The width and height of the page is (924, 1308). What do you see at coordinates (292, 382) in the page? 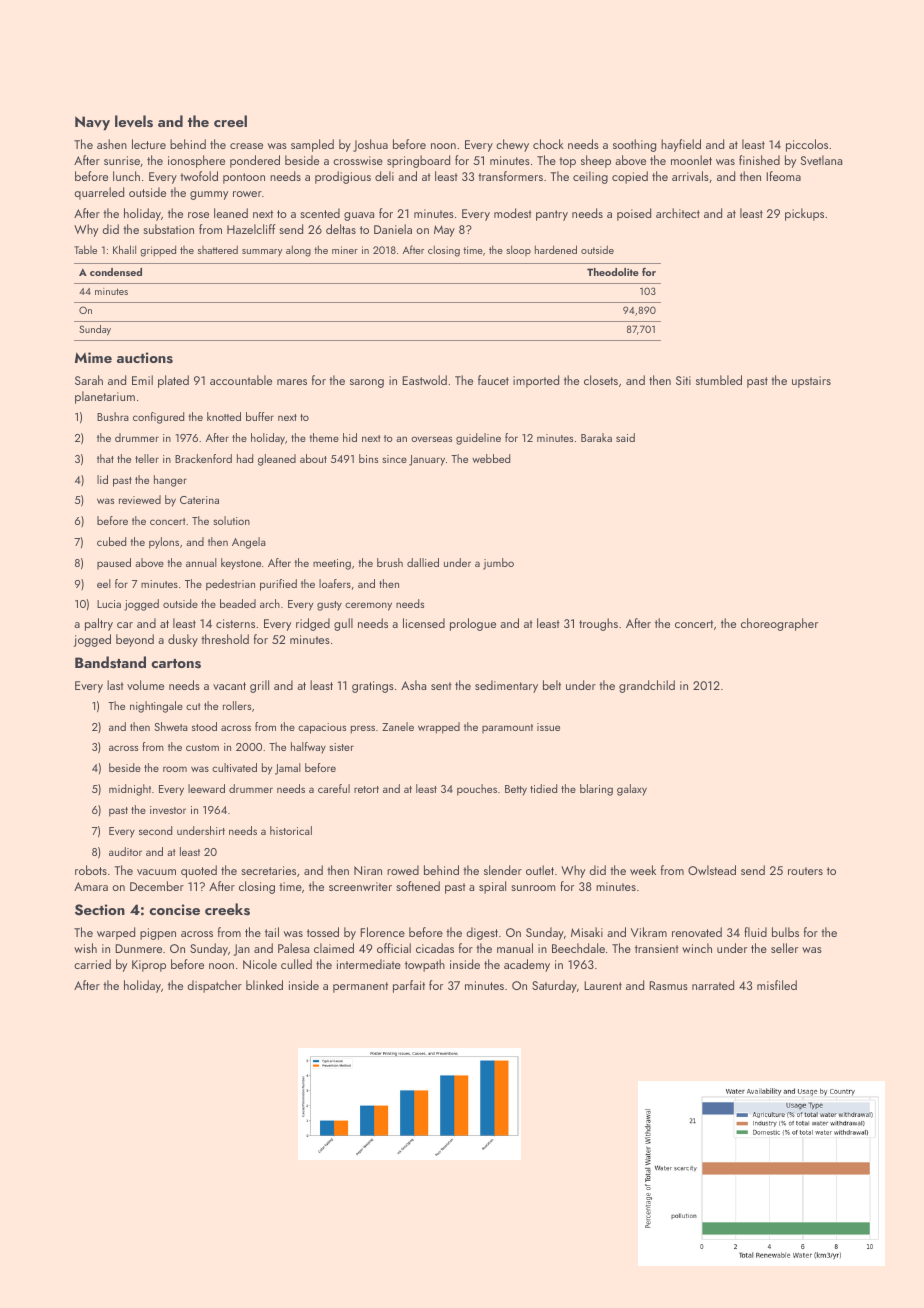
I see `mares` at bounding box center [292, 382].
